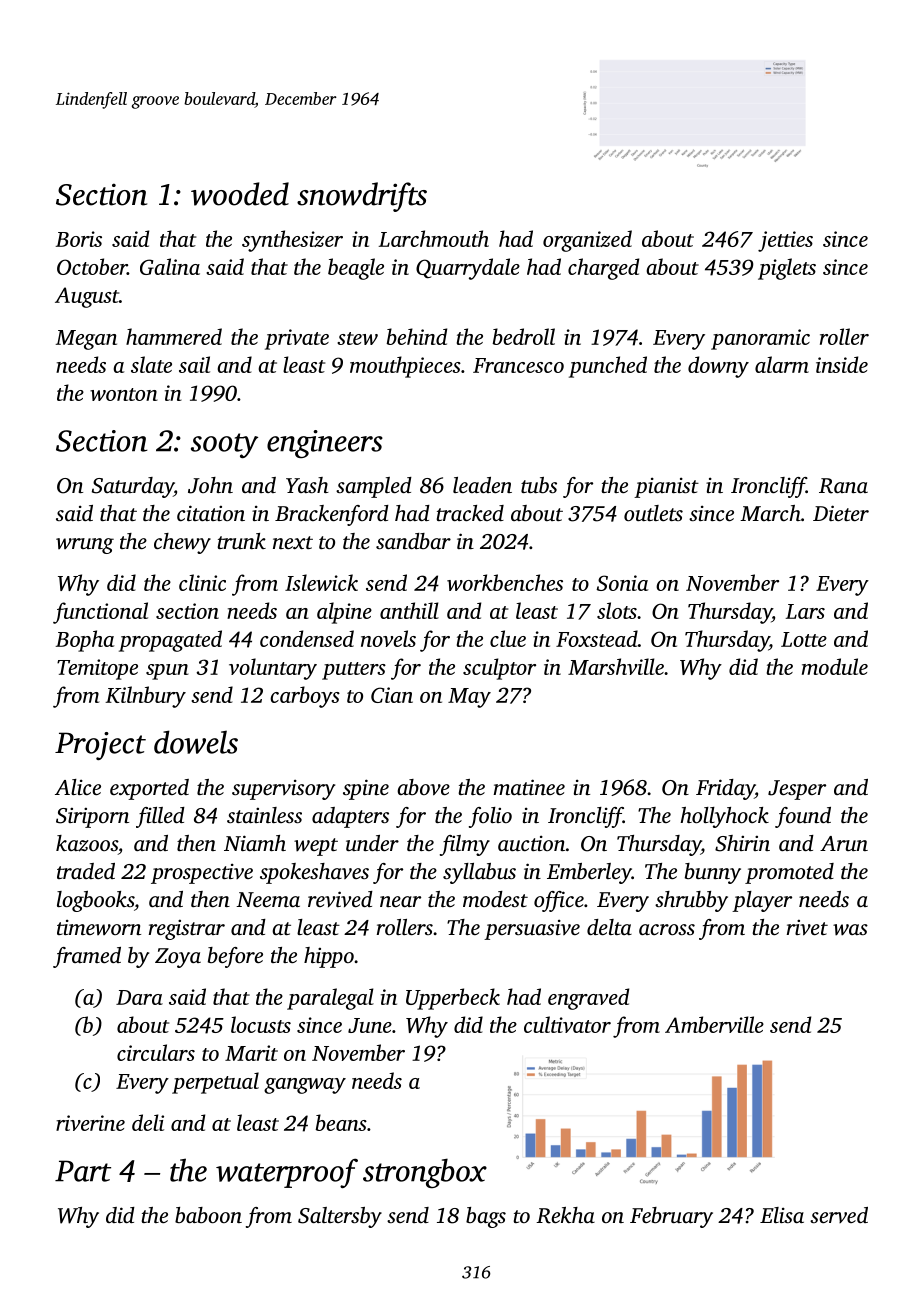  I want to click on near, so click(400, 901).
